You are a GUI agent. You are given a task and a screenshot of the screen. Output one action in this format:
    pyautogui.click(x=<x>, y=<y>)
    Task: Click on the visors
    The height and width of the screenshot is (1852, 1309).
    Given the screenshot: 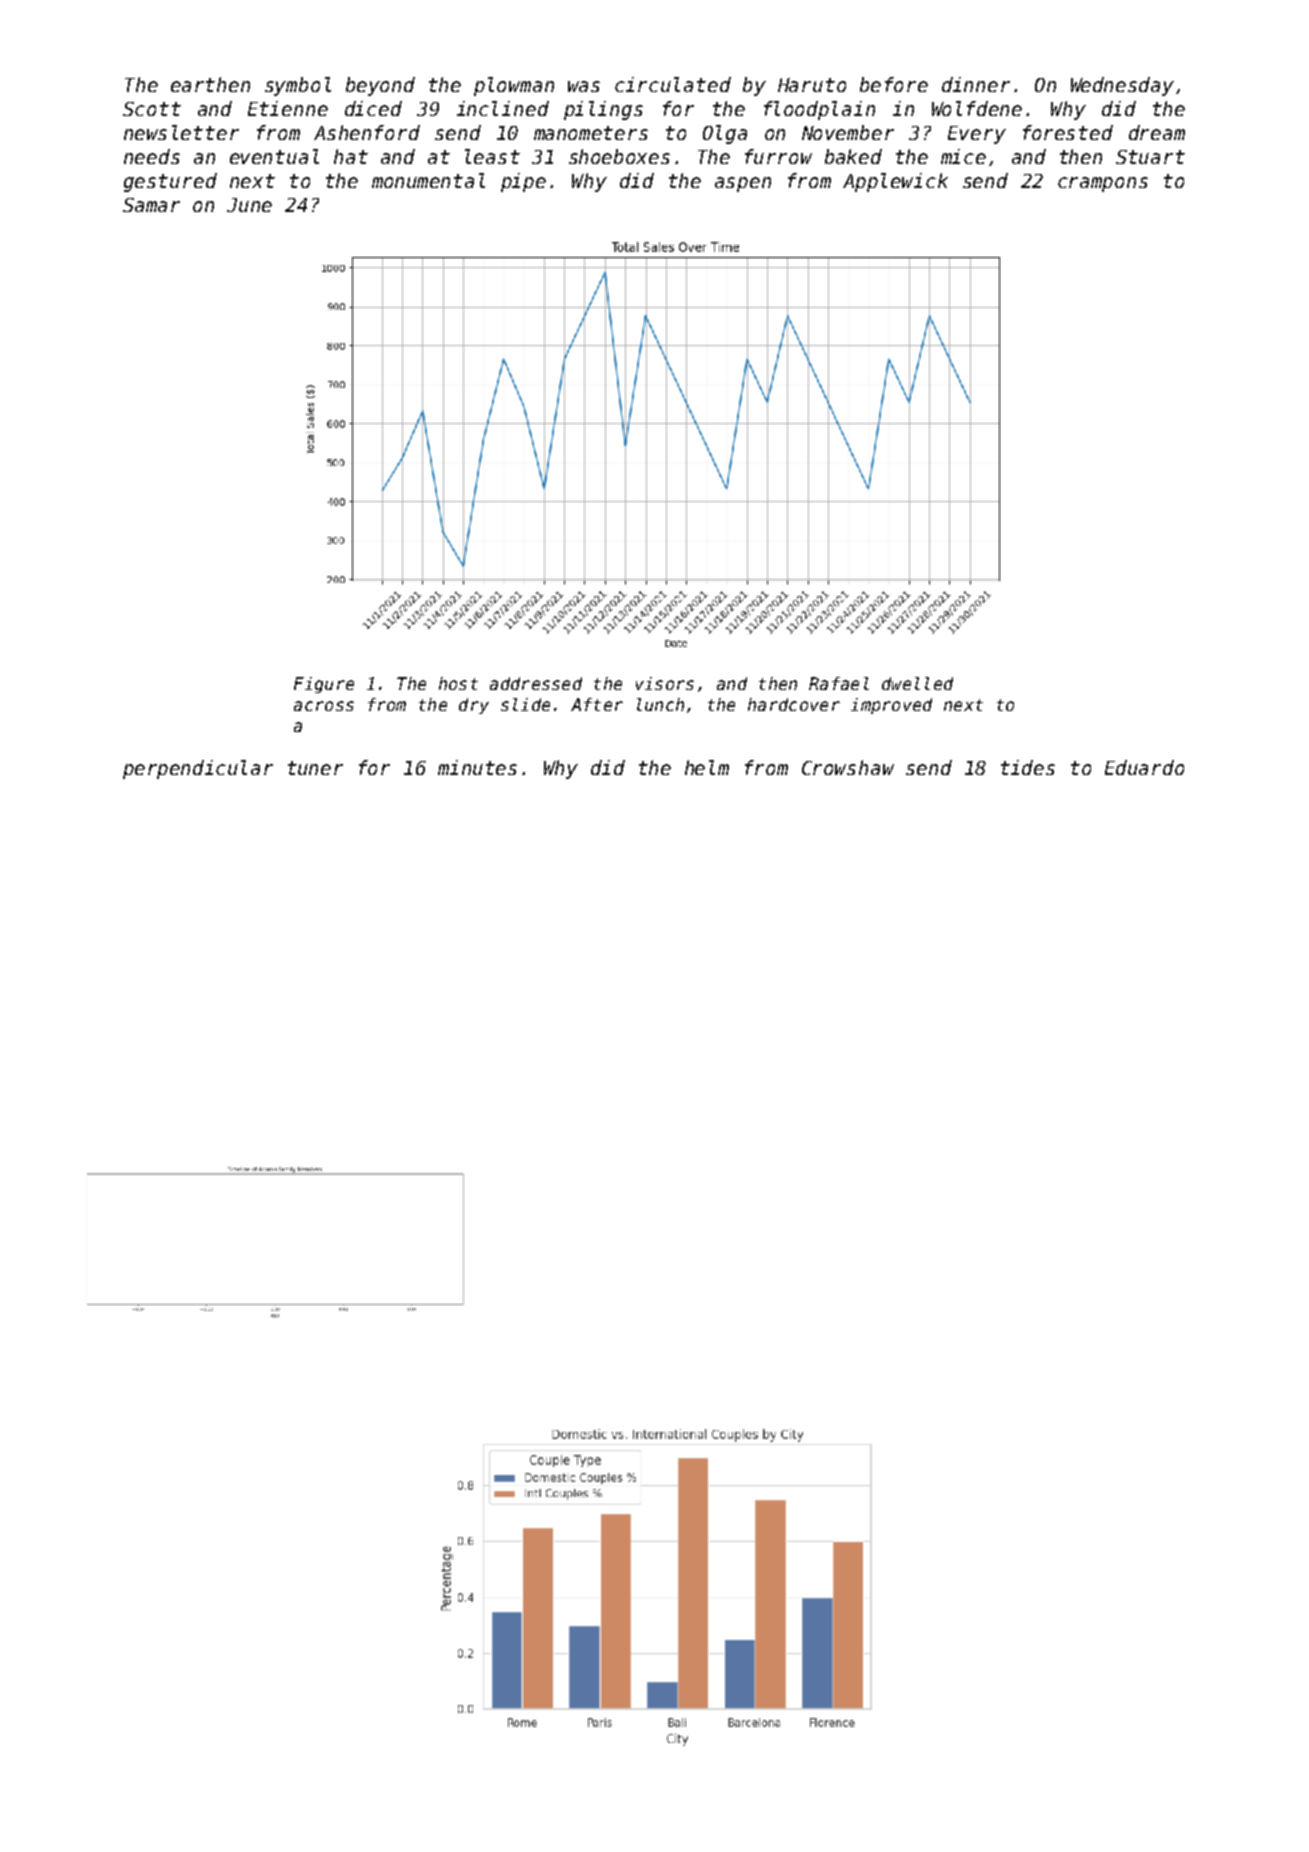 What is the action you would take?
    pyautogui.click(x=665, y=683)
